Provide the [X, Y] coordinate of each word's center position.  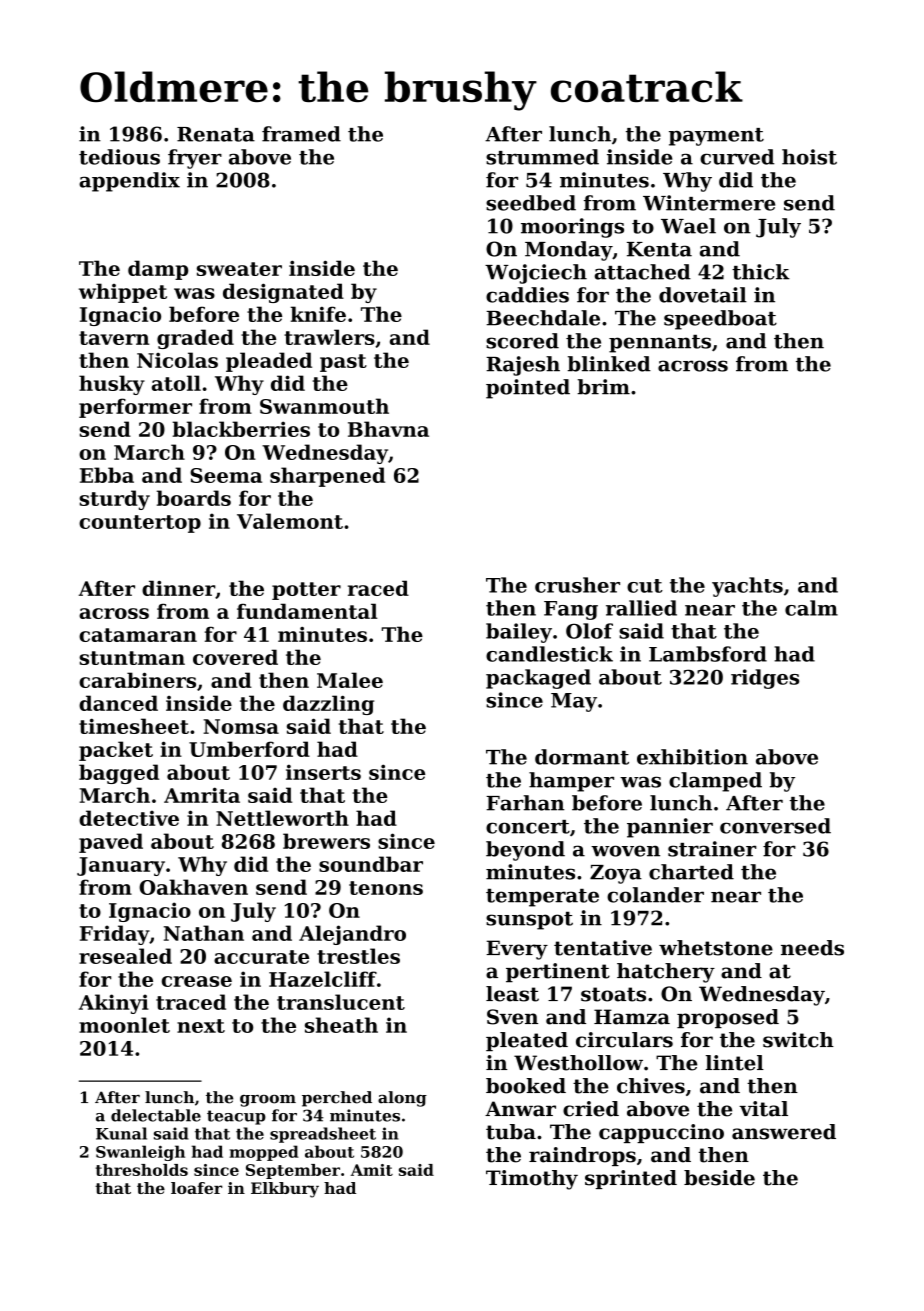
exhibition [692, 757]
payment [716, 137]
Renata [216, 134]
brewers [326, 841]
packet [116, 751]
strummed [542, 157]
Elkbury [285, 1190]
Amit [372, 1170]
